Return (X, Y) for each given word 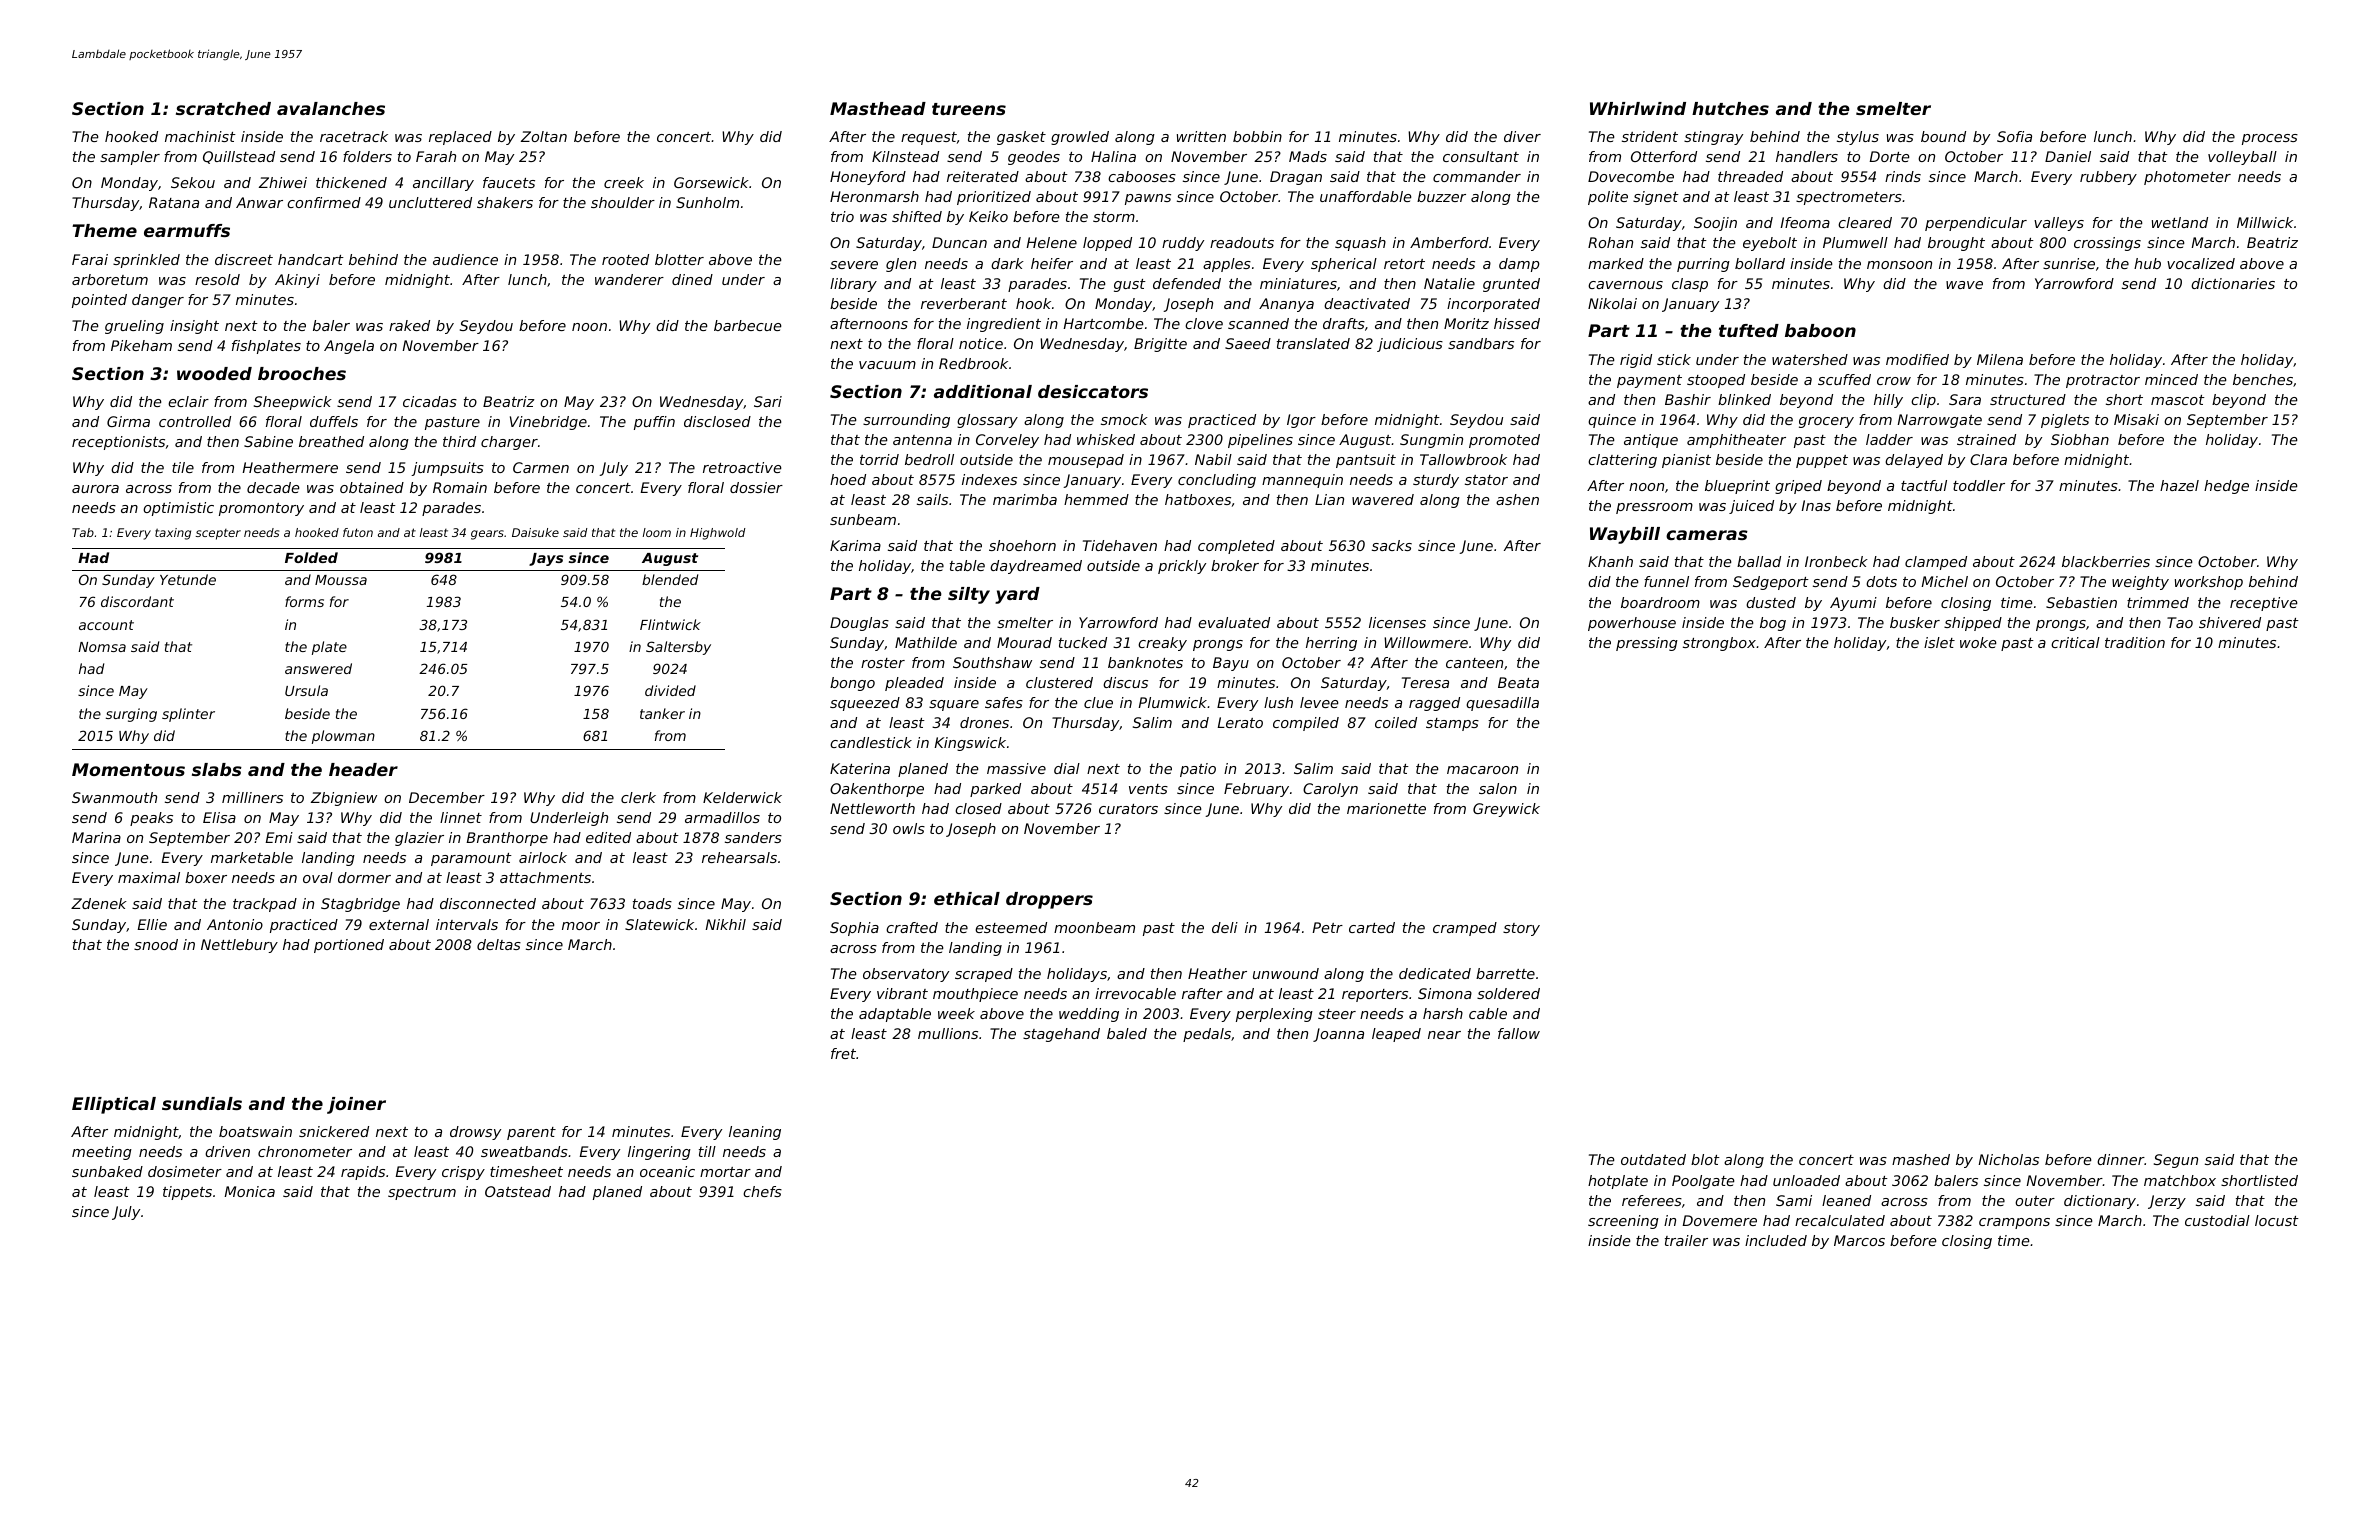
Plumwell (1855, 242)
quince (1612, 421)
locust (2277, 1220)
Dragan (1296, 178)
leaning (755, 1133)
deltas (499, 944)
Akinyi (297, 281)
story (1521, 929)
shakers (505, 202)
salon (1498, 788)
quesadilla (1502, 704)
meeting (102, 1153)
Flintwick (670, 624)
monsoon (1899, 265)
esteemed (1011, 927)
